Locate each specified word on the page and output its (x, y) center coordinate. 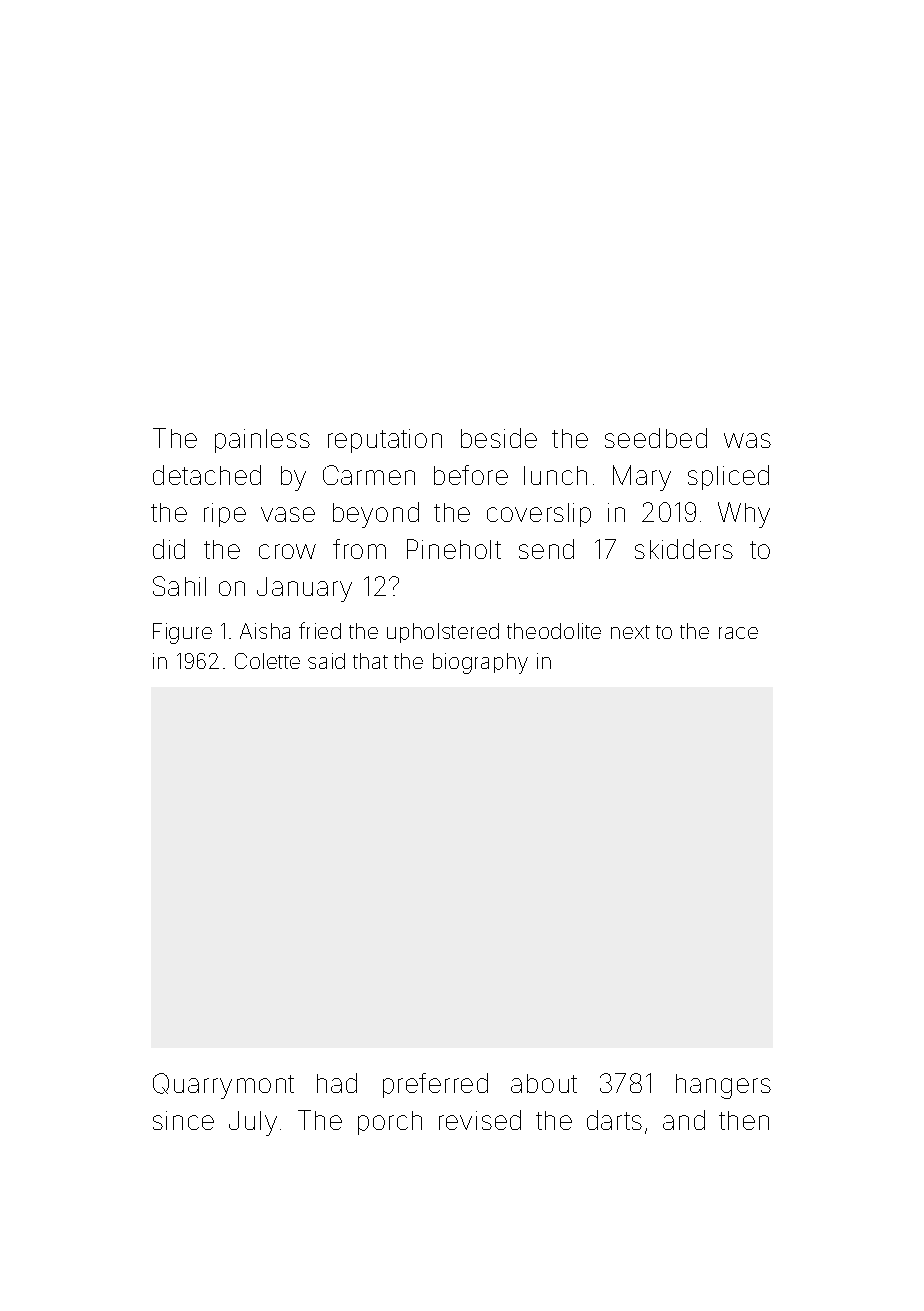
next (630, 632)
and (684, 1120)
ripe (225, 515)
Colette (267, 661)
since (183, 1120)
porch (390, 1123)
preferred (435, 1085)
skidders (684, 549)
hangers (723, 1086)
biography (480, 663)
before (471, 475)
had (337, 1083)
